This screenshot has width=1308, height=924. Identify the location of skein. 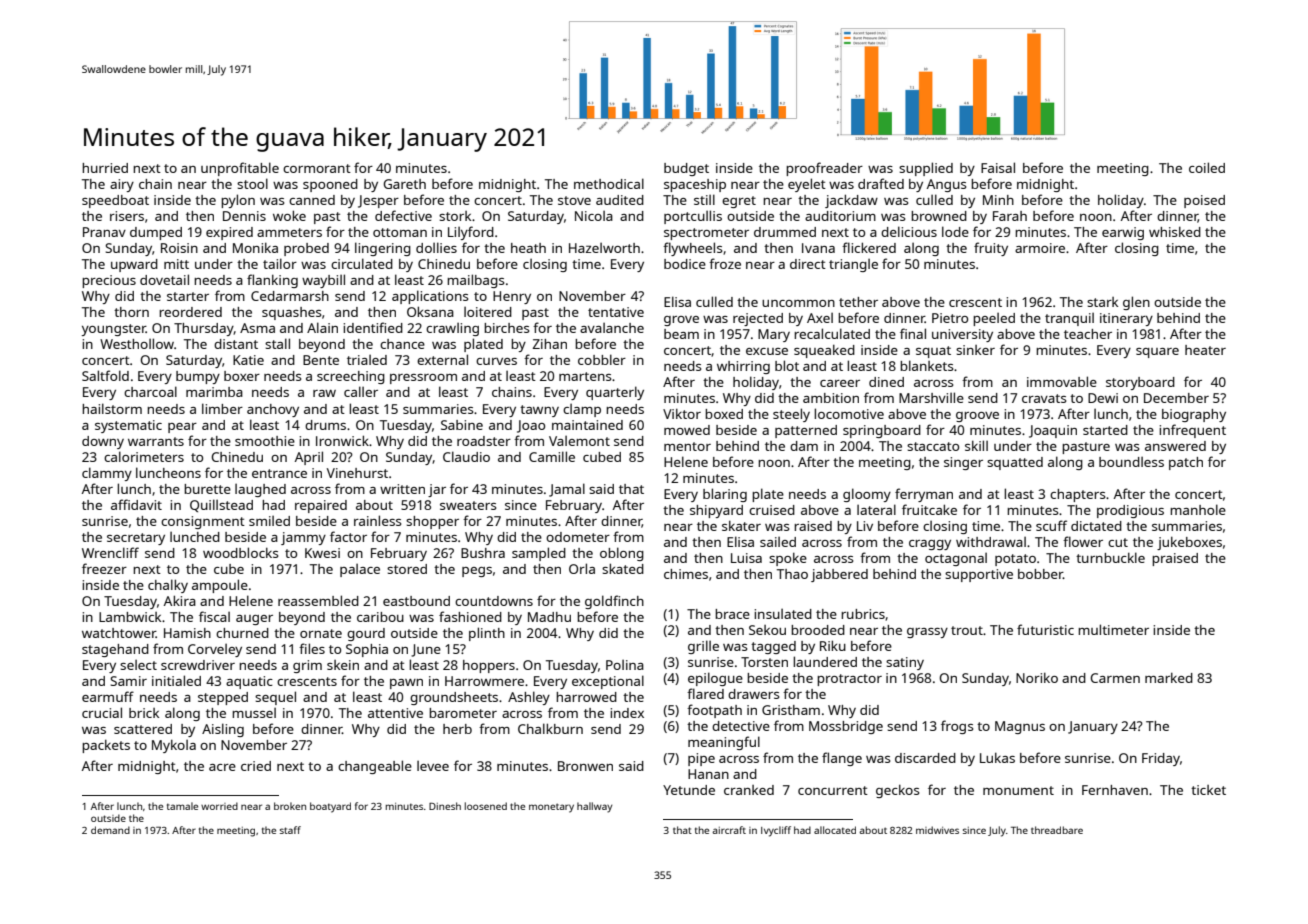
(343, 665).
